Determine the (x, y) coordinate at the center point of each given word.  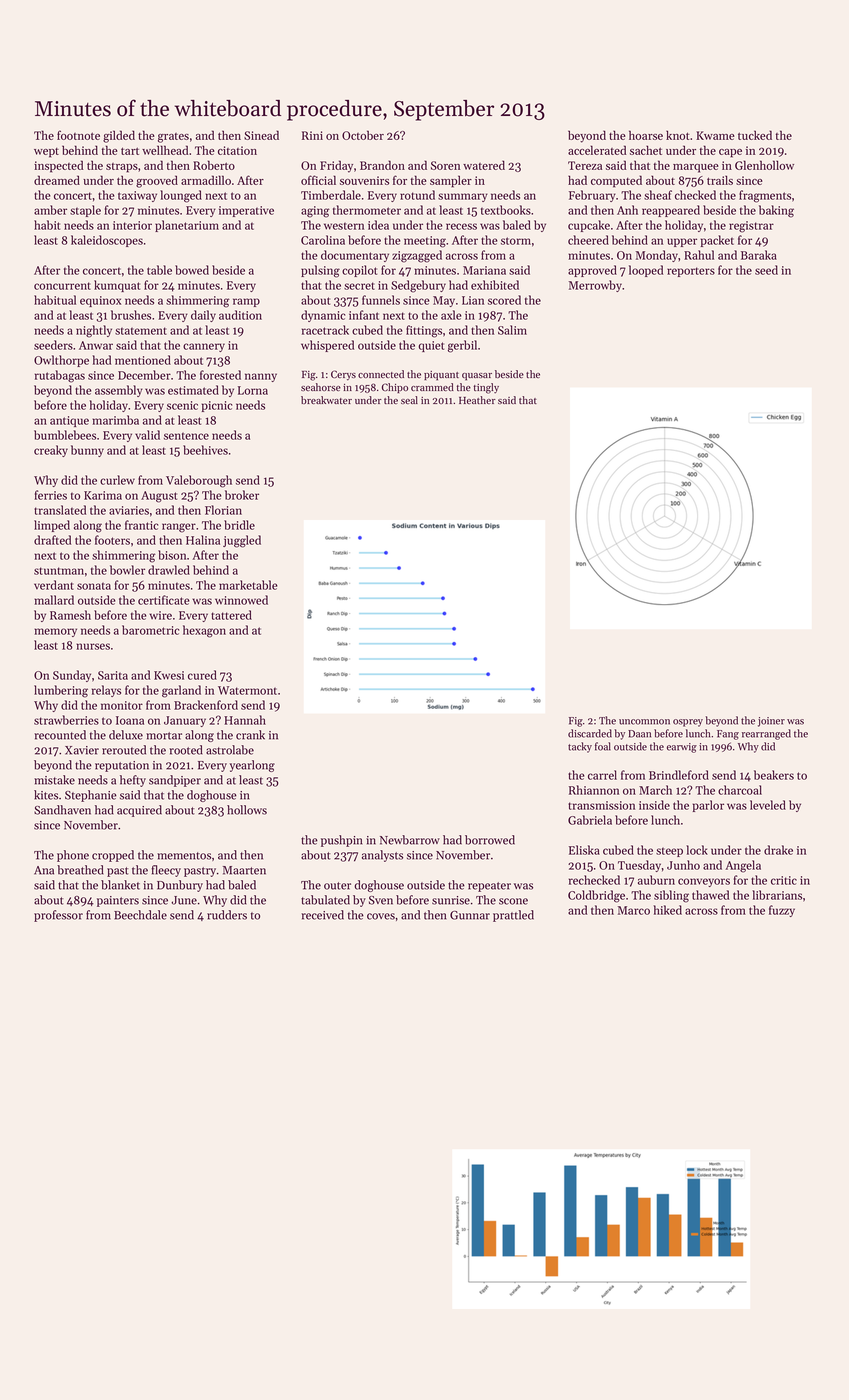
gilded (119, 136)
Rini (312, 135)
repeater (489, 887)
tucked (755, 135)
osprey (688, 723)
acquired (139, 811)
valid (147, 435)
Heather (477, 400)
